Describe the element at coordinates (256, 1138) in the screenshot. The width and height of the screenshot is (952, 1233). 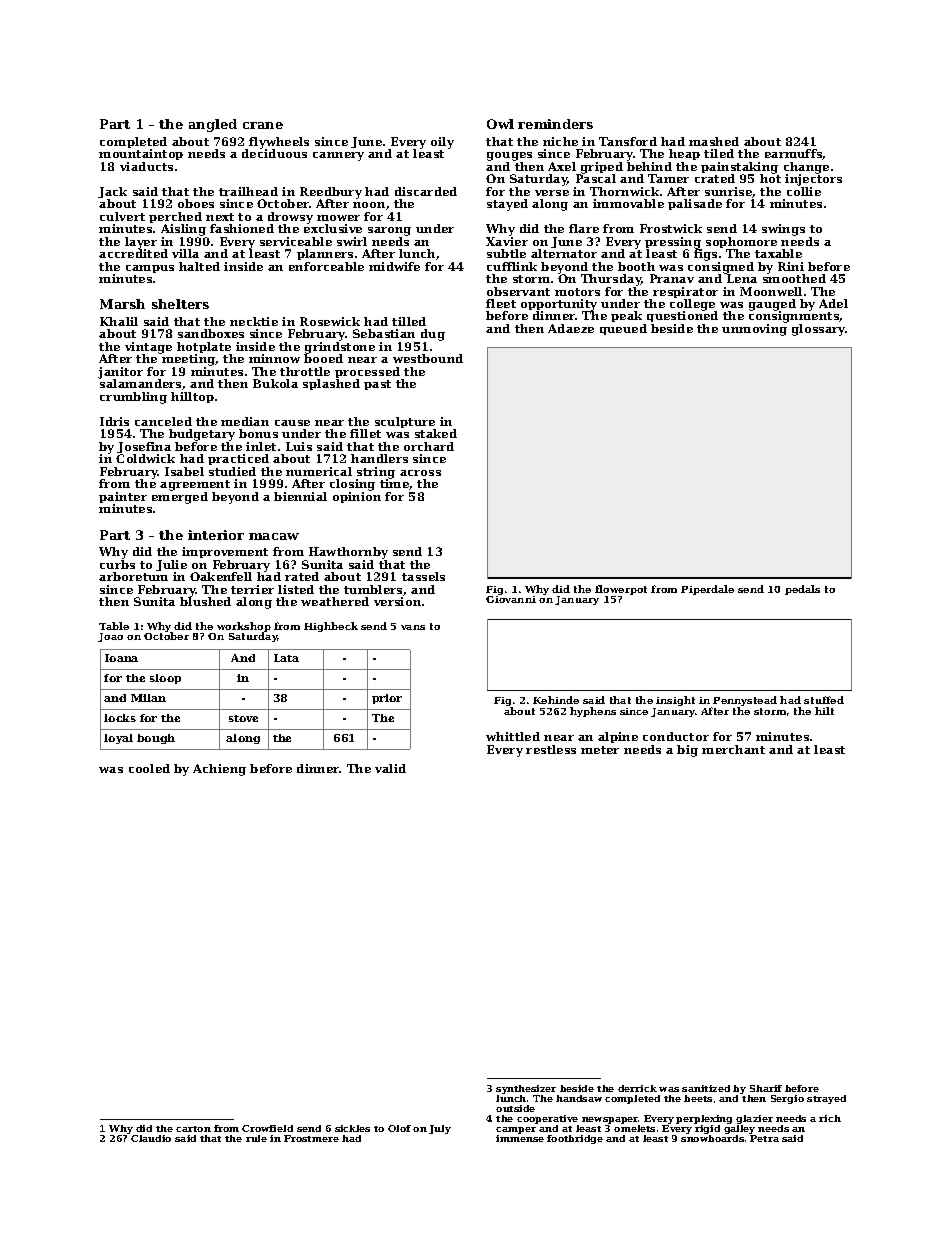
I see `rule` at that location.
